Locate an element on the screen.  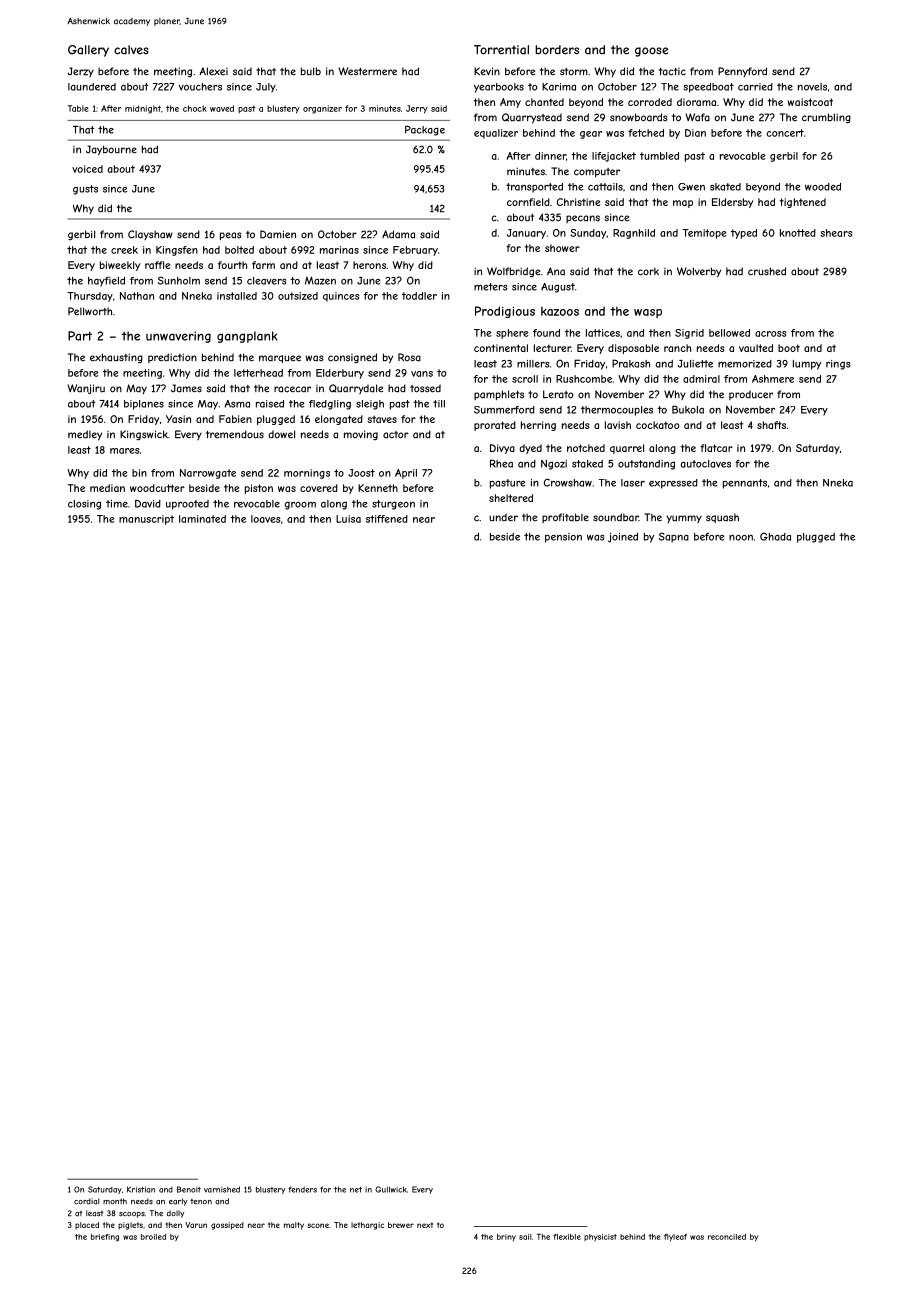
closing is located at coordinates (84, 505).
